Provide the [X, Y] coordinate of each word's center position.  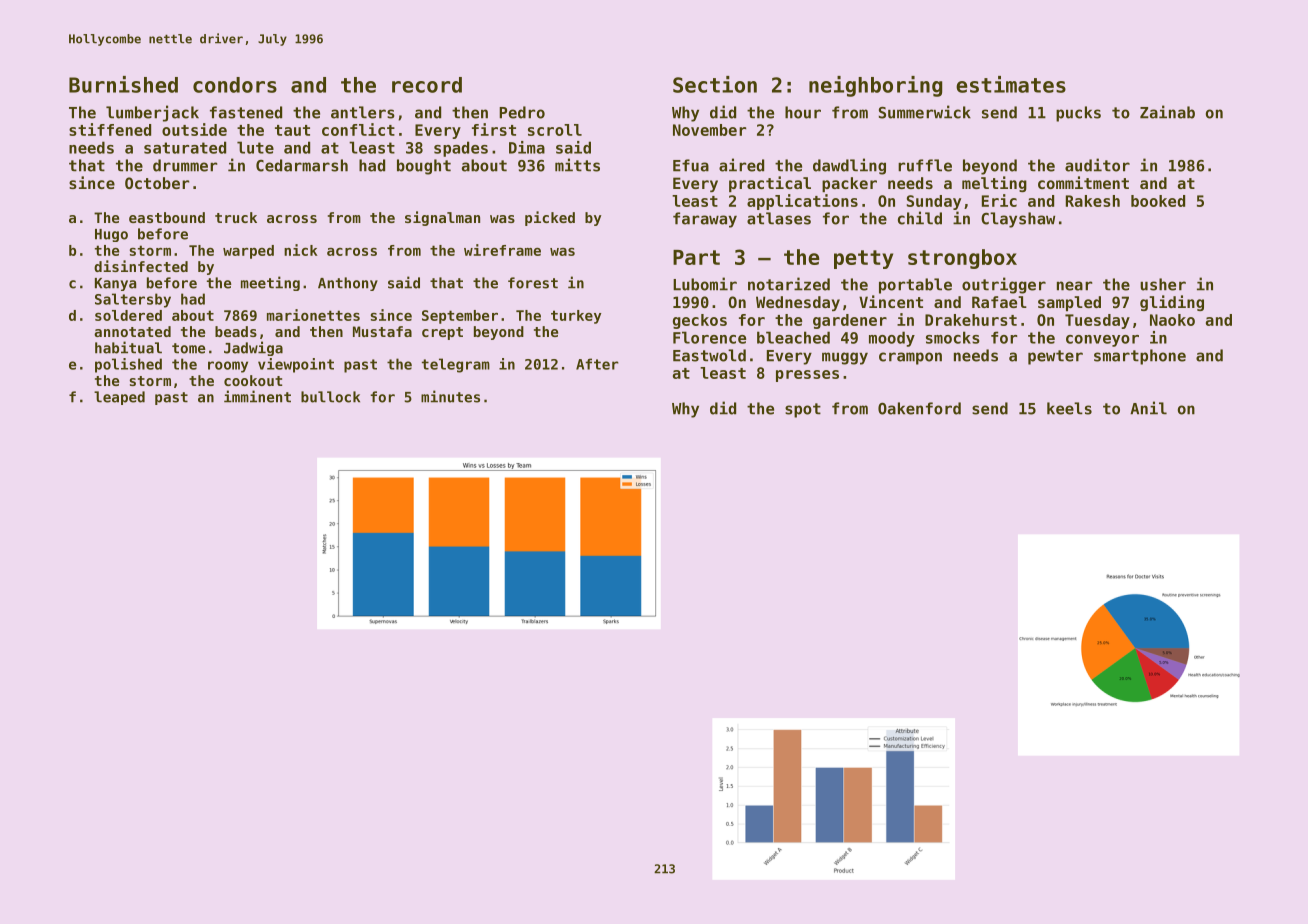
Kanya [115, 284]
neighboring [875, 86]
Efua [691, 165]
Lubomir [705, 284]
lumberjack [152, 113]
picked [550, 218]
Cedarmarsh [302, 165]
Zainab [1167, 112]
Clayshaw [1018, 220]
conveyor [1102, 341]
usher [1163, 284]
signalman [442, 218]
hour [803, 112]
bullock [330, 397]
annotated [132, 331]
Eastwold [709, 355]
